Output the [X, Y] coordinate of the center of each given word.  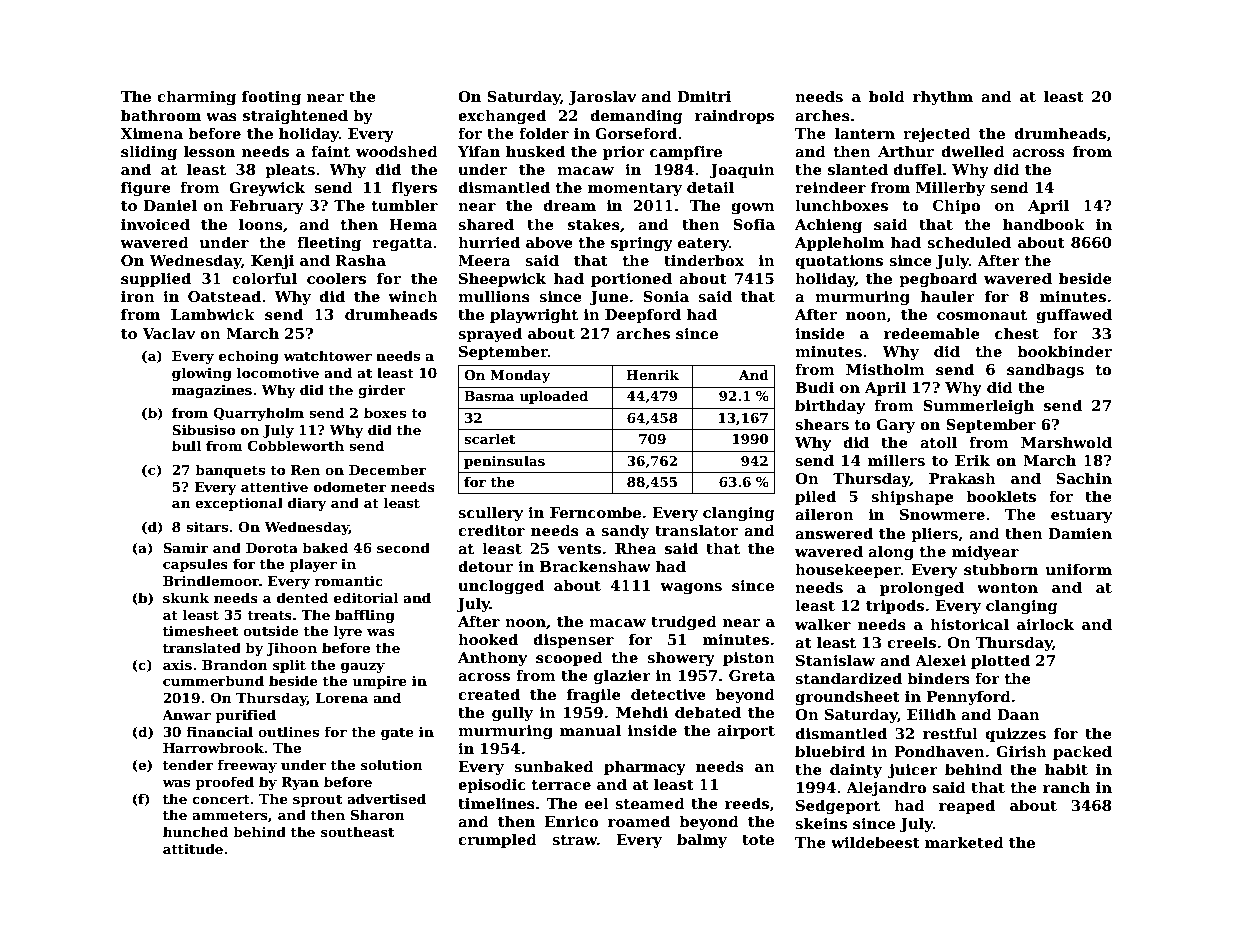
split [289, 666]
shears [822, 424]
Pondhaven [939, 751]
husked [535, 151]
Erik [972, 460]
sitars [207, 527]
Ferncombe [595, 512]
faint [330, 151]
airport [746, 732]
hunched [195, 831]
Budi [814, 387]
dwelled [973, 151]
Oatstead [224, 296]
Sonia [666, 296]
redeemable [932, 333]
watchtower [327, 355]
